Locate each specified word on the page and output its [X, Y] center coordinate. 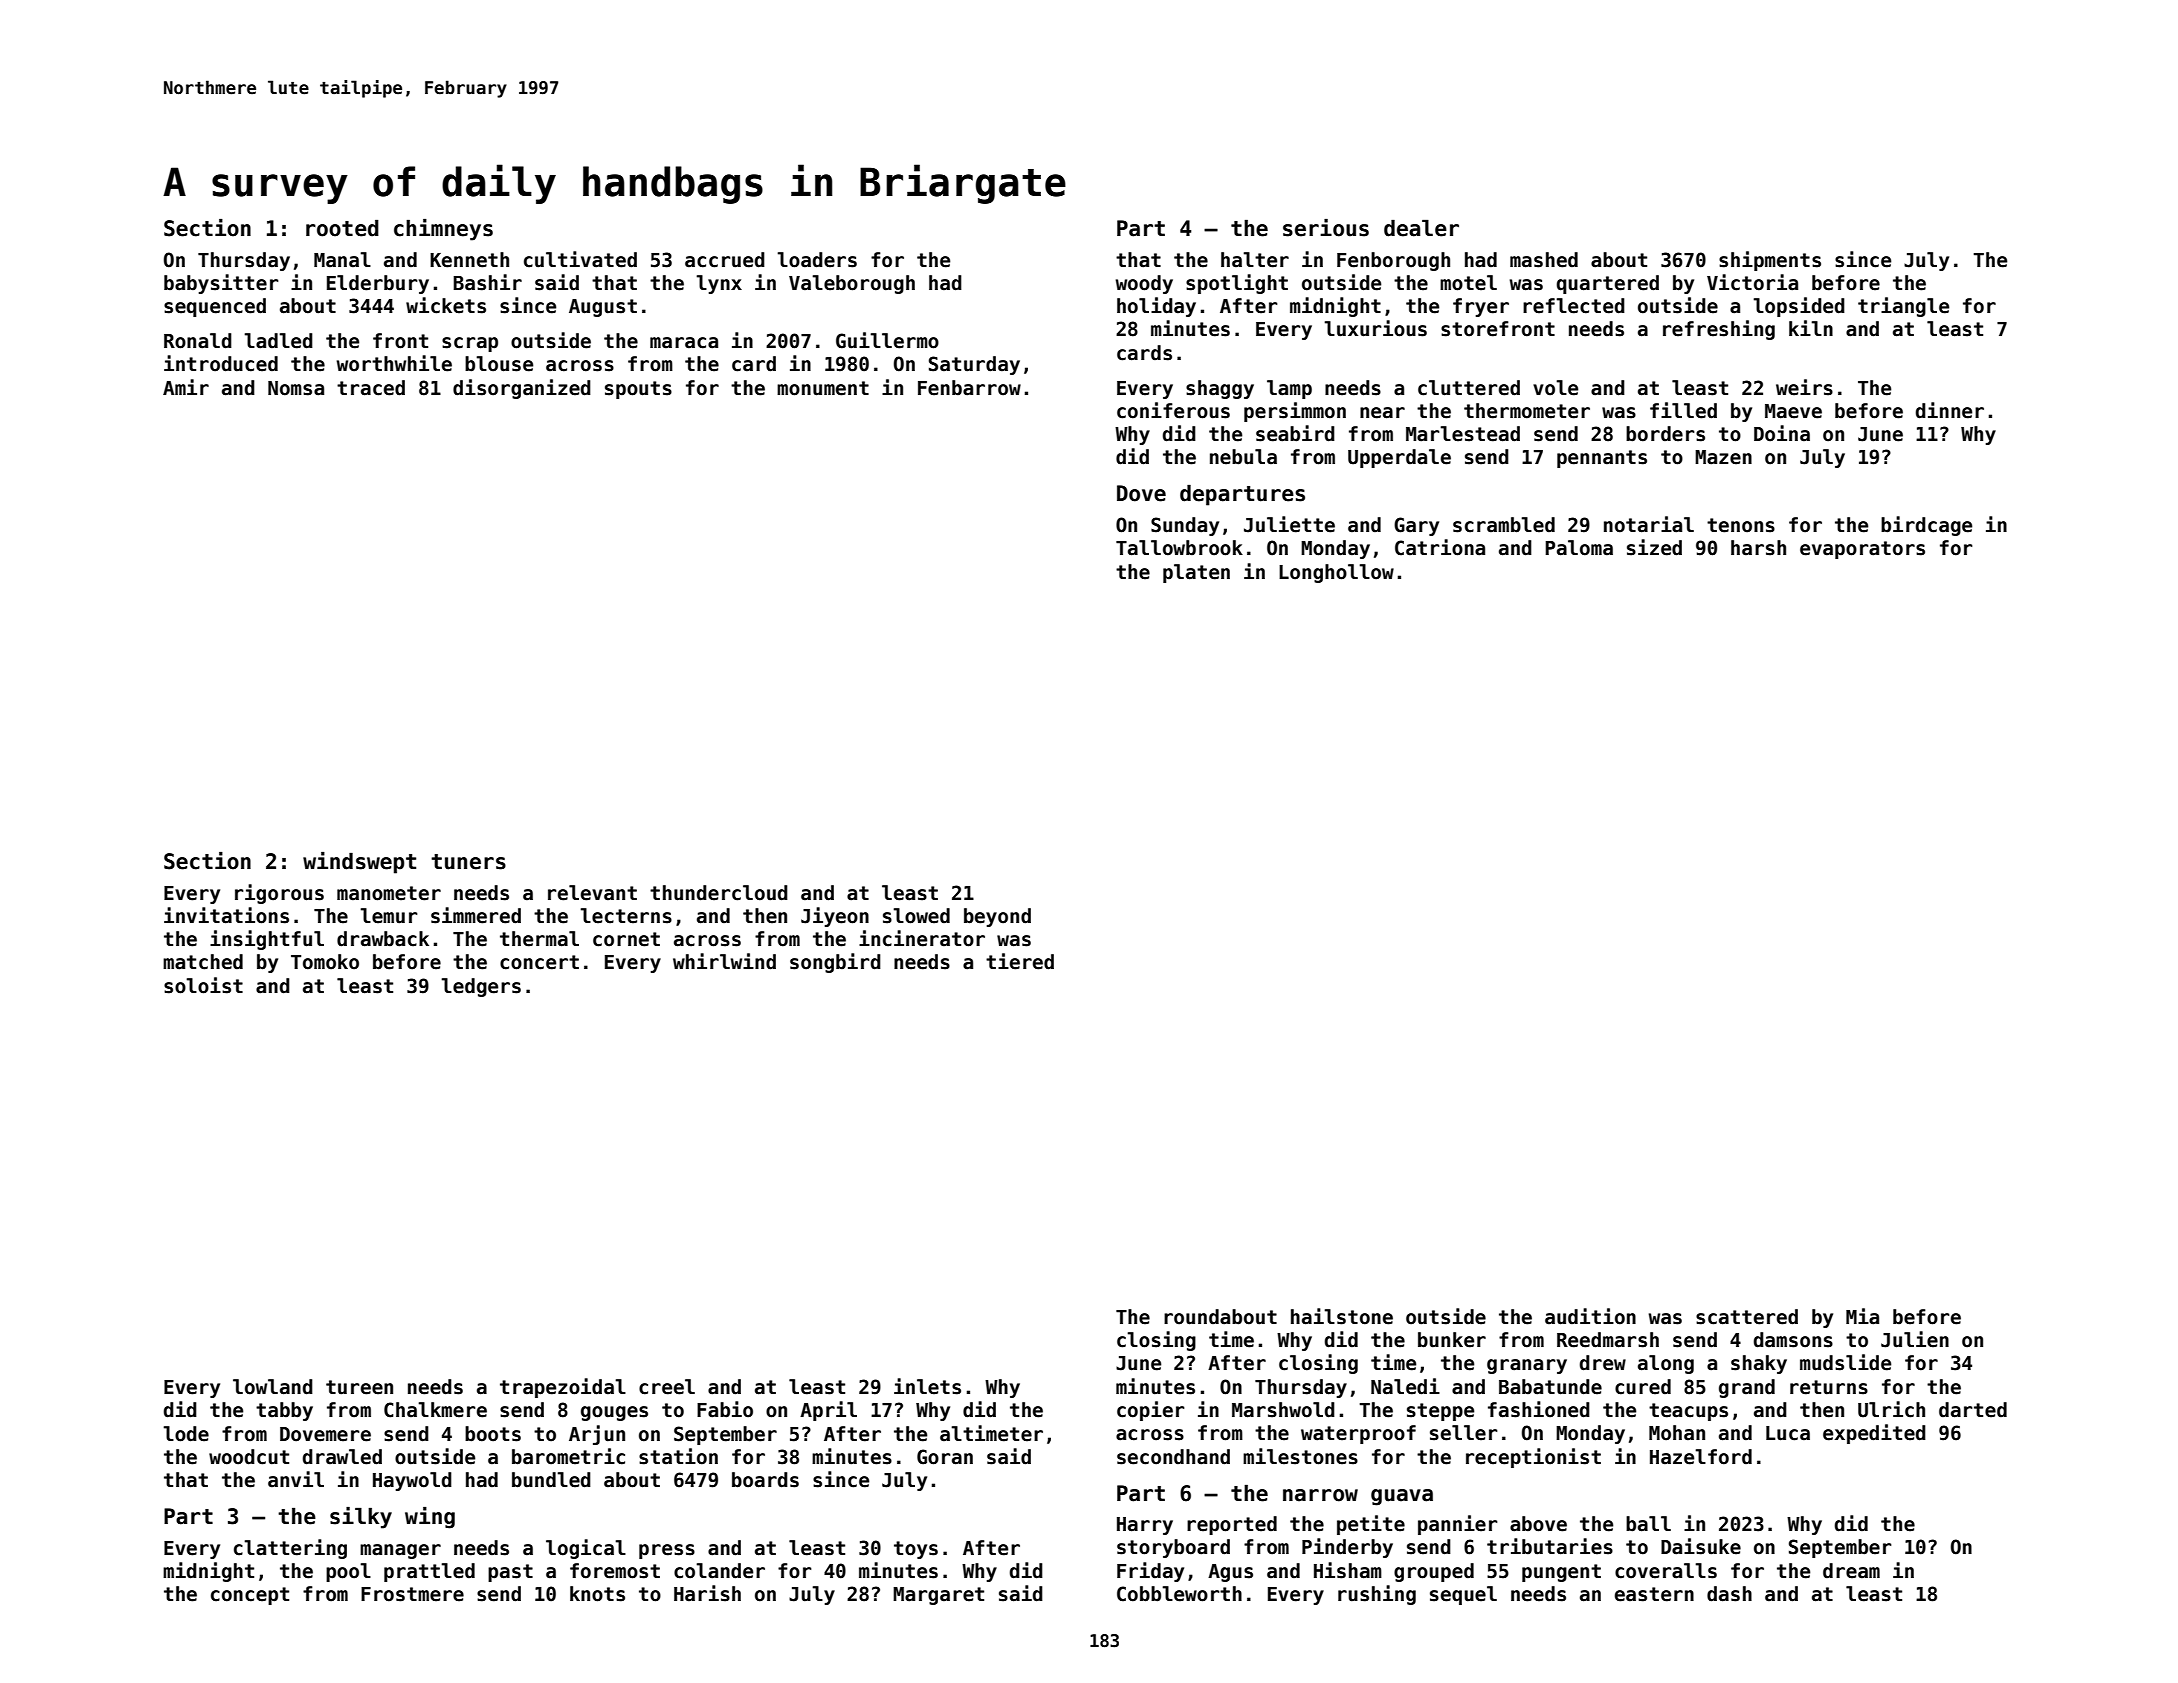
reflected [1574, 306]
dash [1729, 1594]
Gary [1416, 526]
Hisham [1348, 1570]
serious [1326, 228]
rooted [342, 228]
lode [186, 1434]
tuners [468, 862]
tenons [1741, 525]
